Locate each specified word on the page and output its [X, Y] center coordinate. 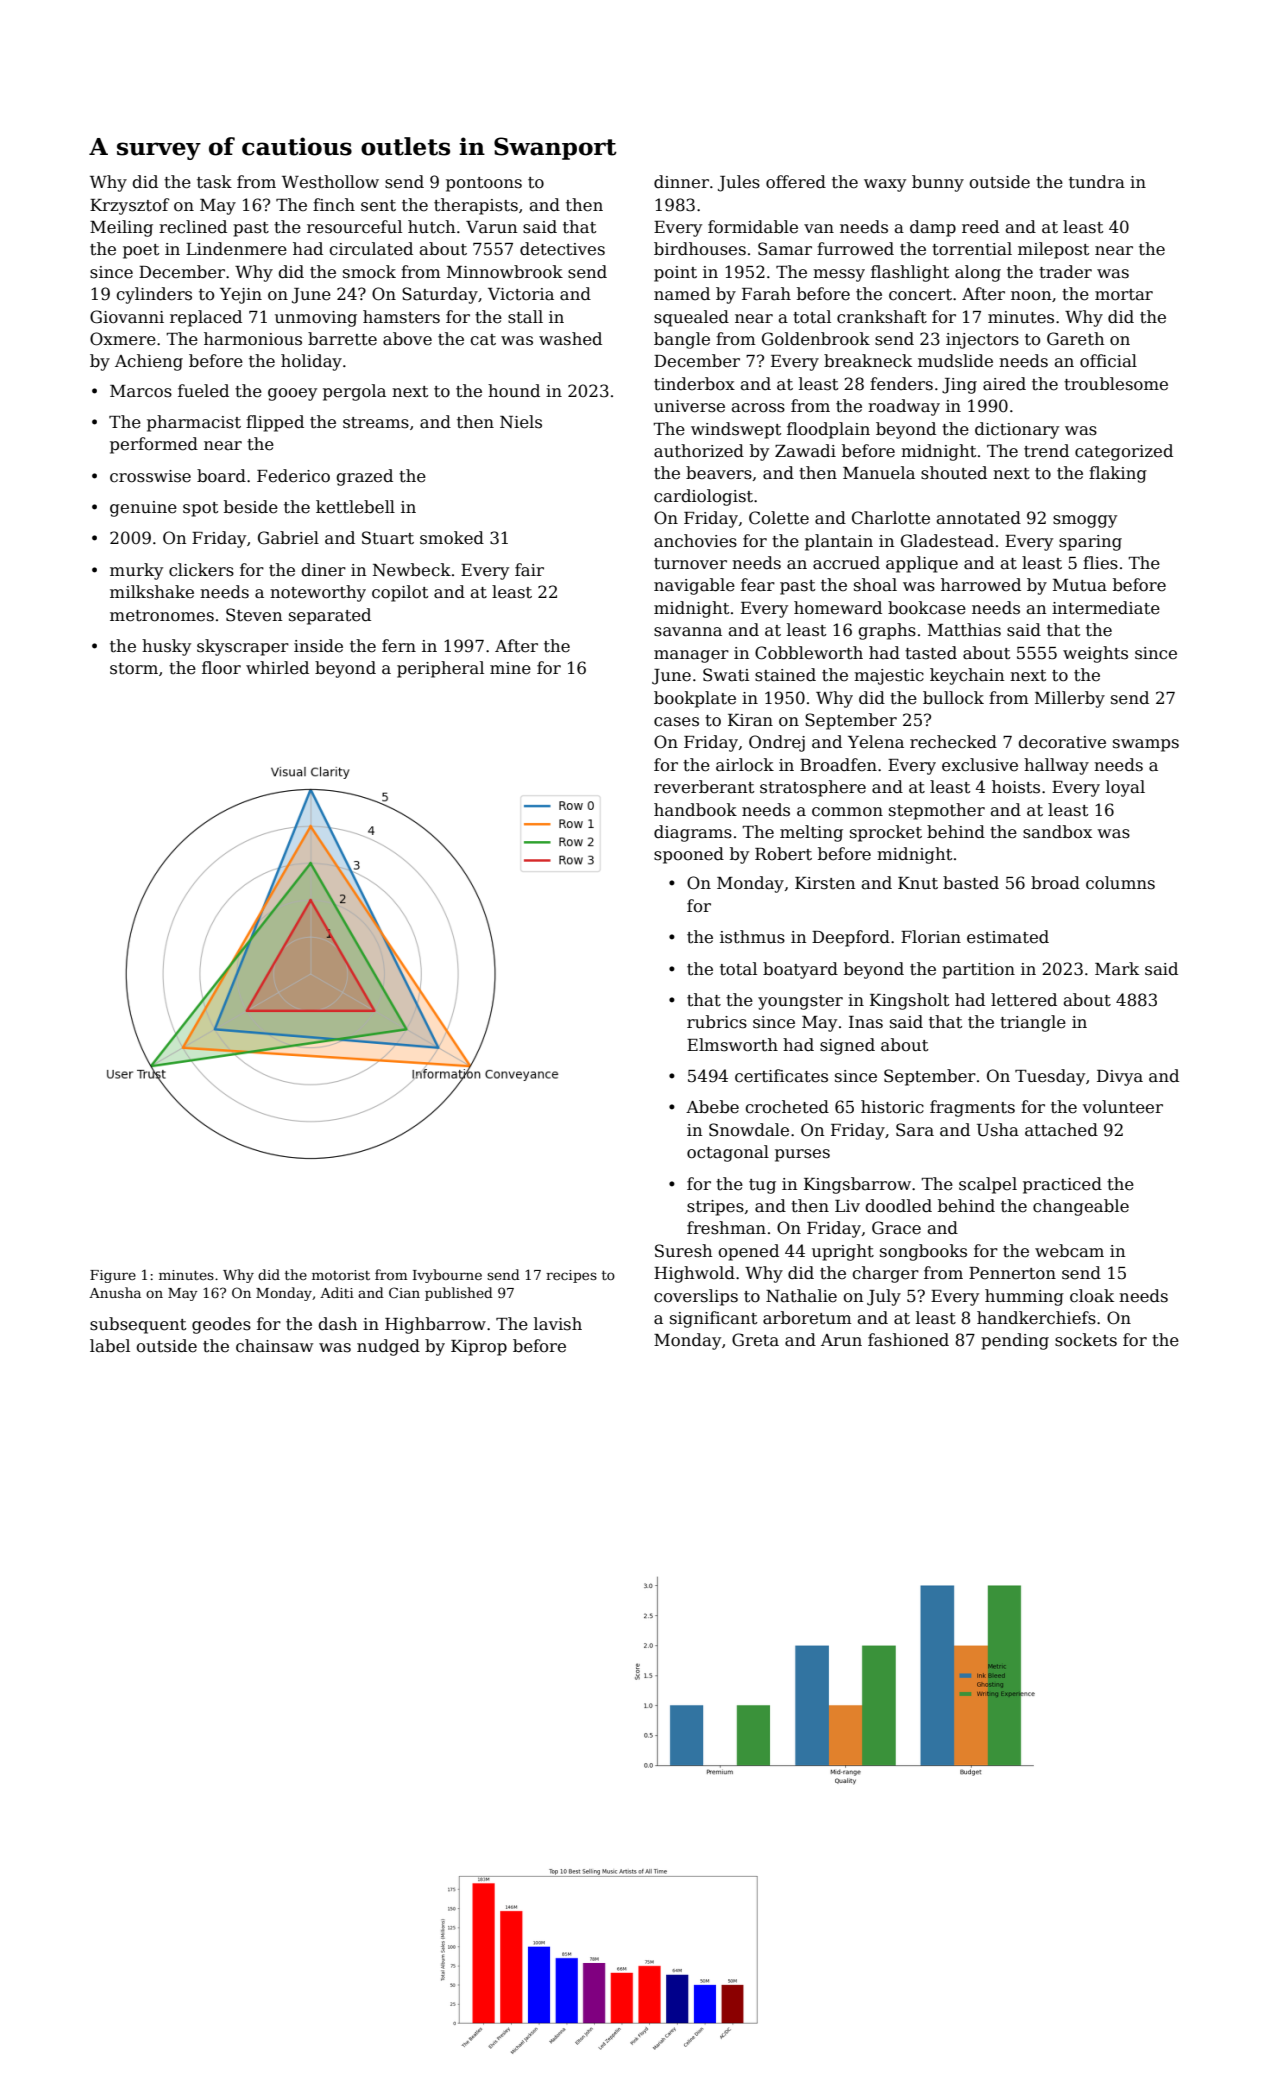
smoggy [1085, 521]
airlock [745, 765]
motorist [341, 1275]
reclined [193, 227]
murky [136, 571]
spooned [689, 855]
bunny [938, 183]
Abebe [712, 1107]
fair [529, 570]
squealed [691, 318]
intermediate [1106, 608]
